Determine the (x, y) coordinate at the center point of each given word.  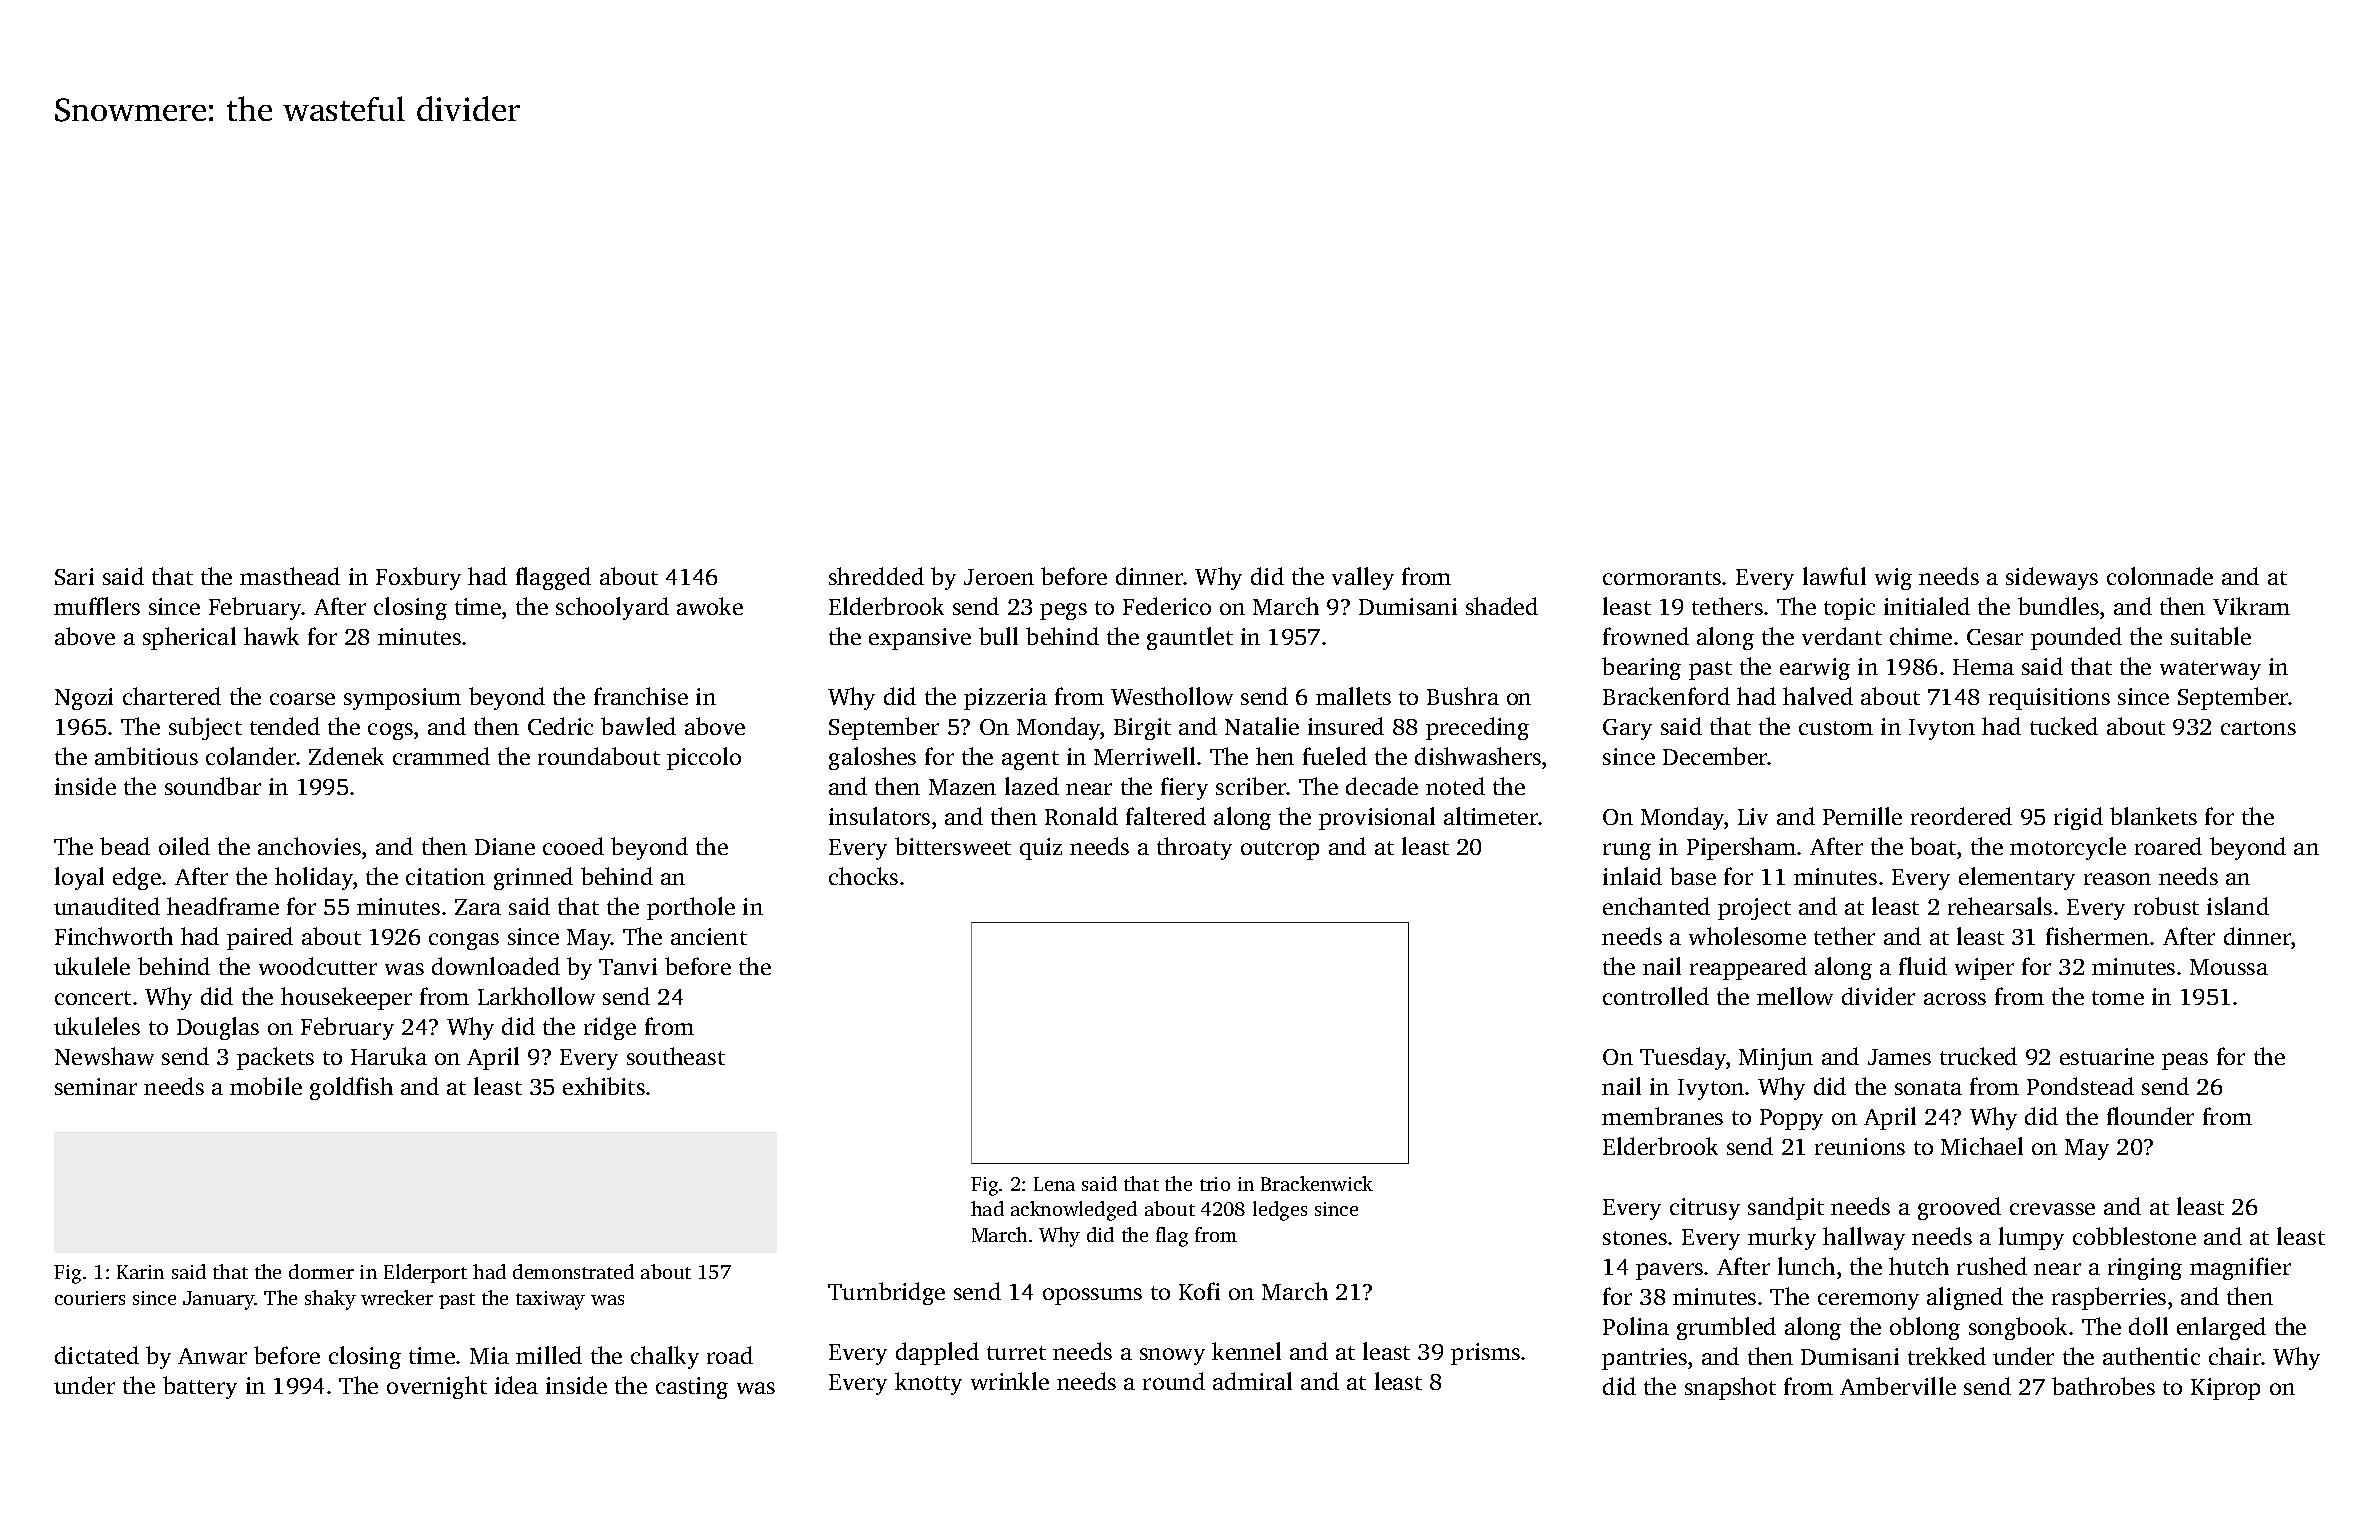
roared (2168, 846)
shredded (876, 576)
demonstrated (573, 1271)
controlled (1656, 996)
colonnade (2160, 576)
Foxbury (418, 578)
